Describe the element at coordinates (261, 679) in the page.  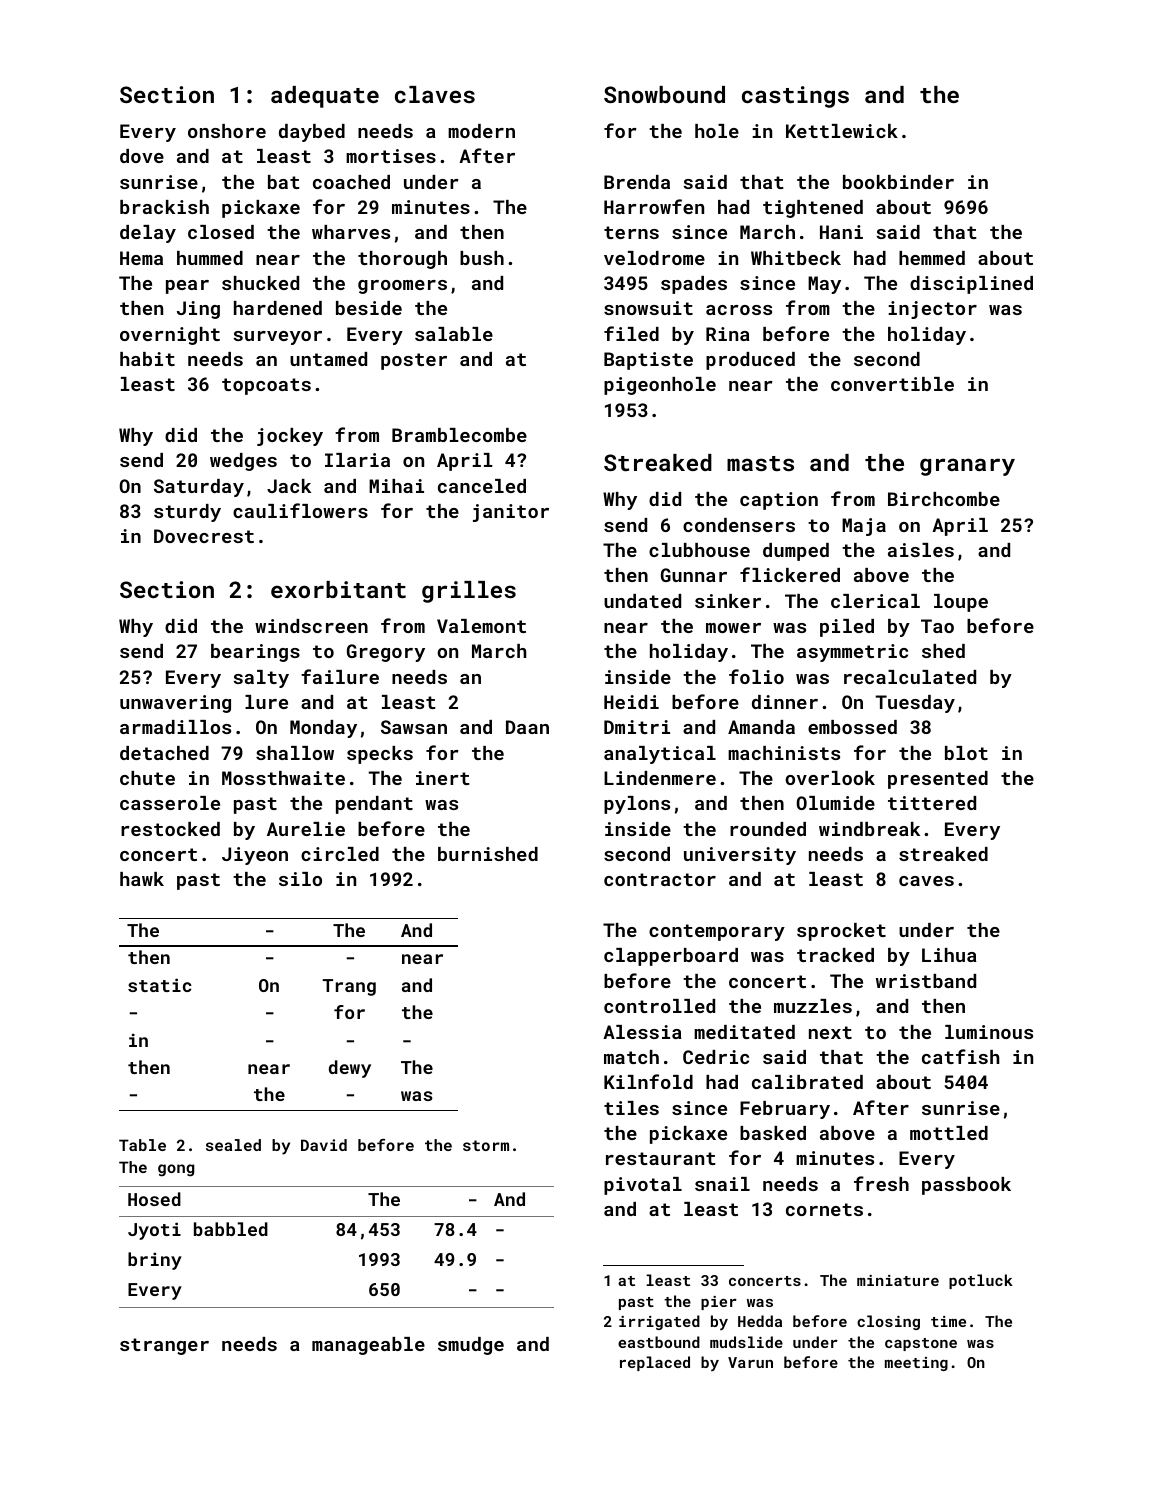
I see `salty` at that location.
